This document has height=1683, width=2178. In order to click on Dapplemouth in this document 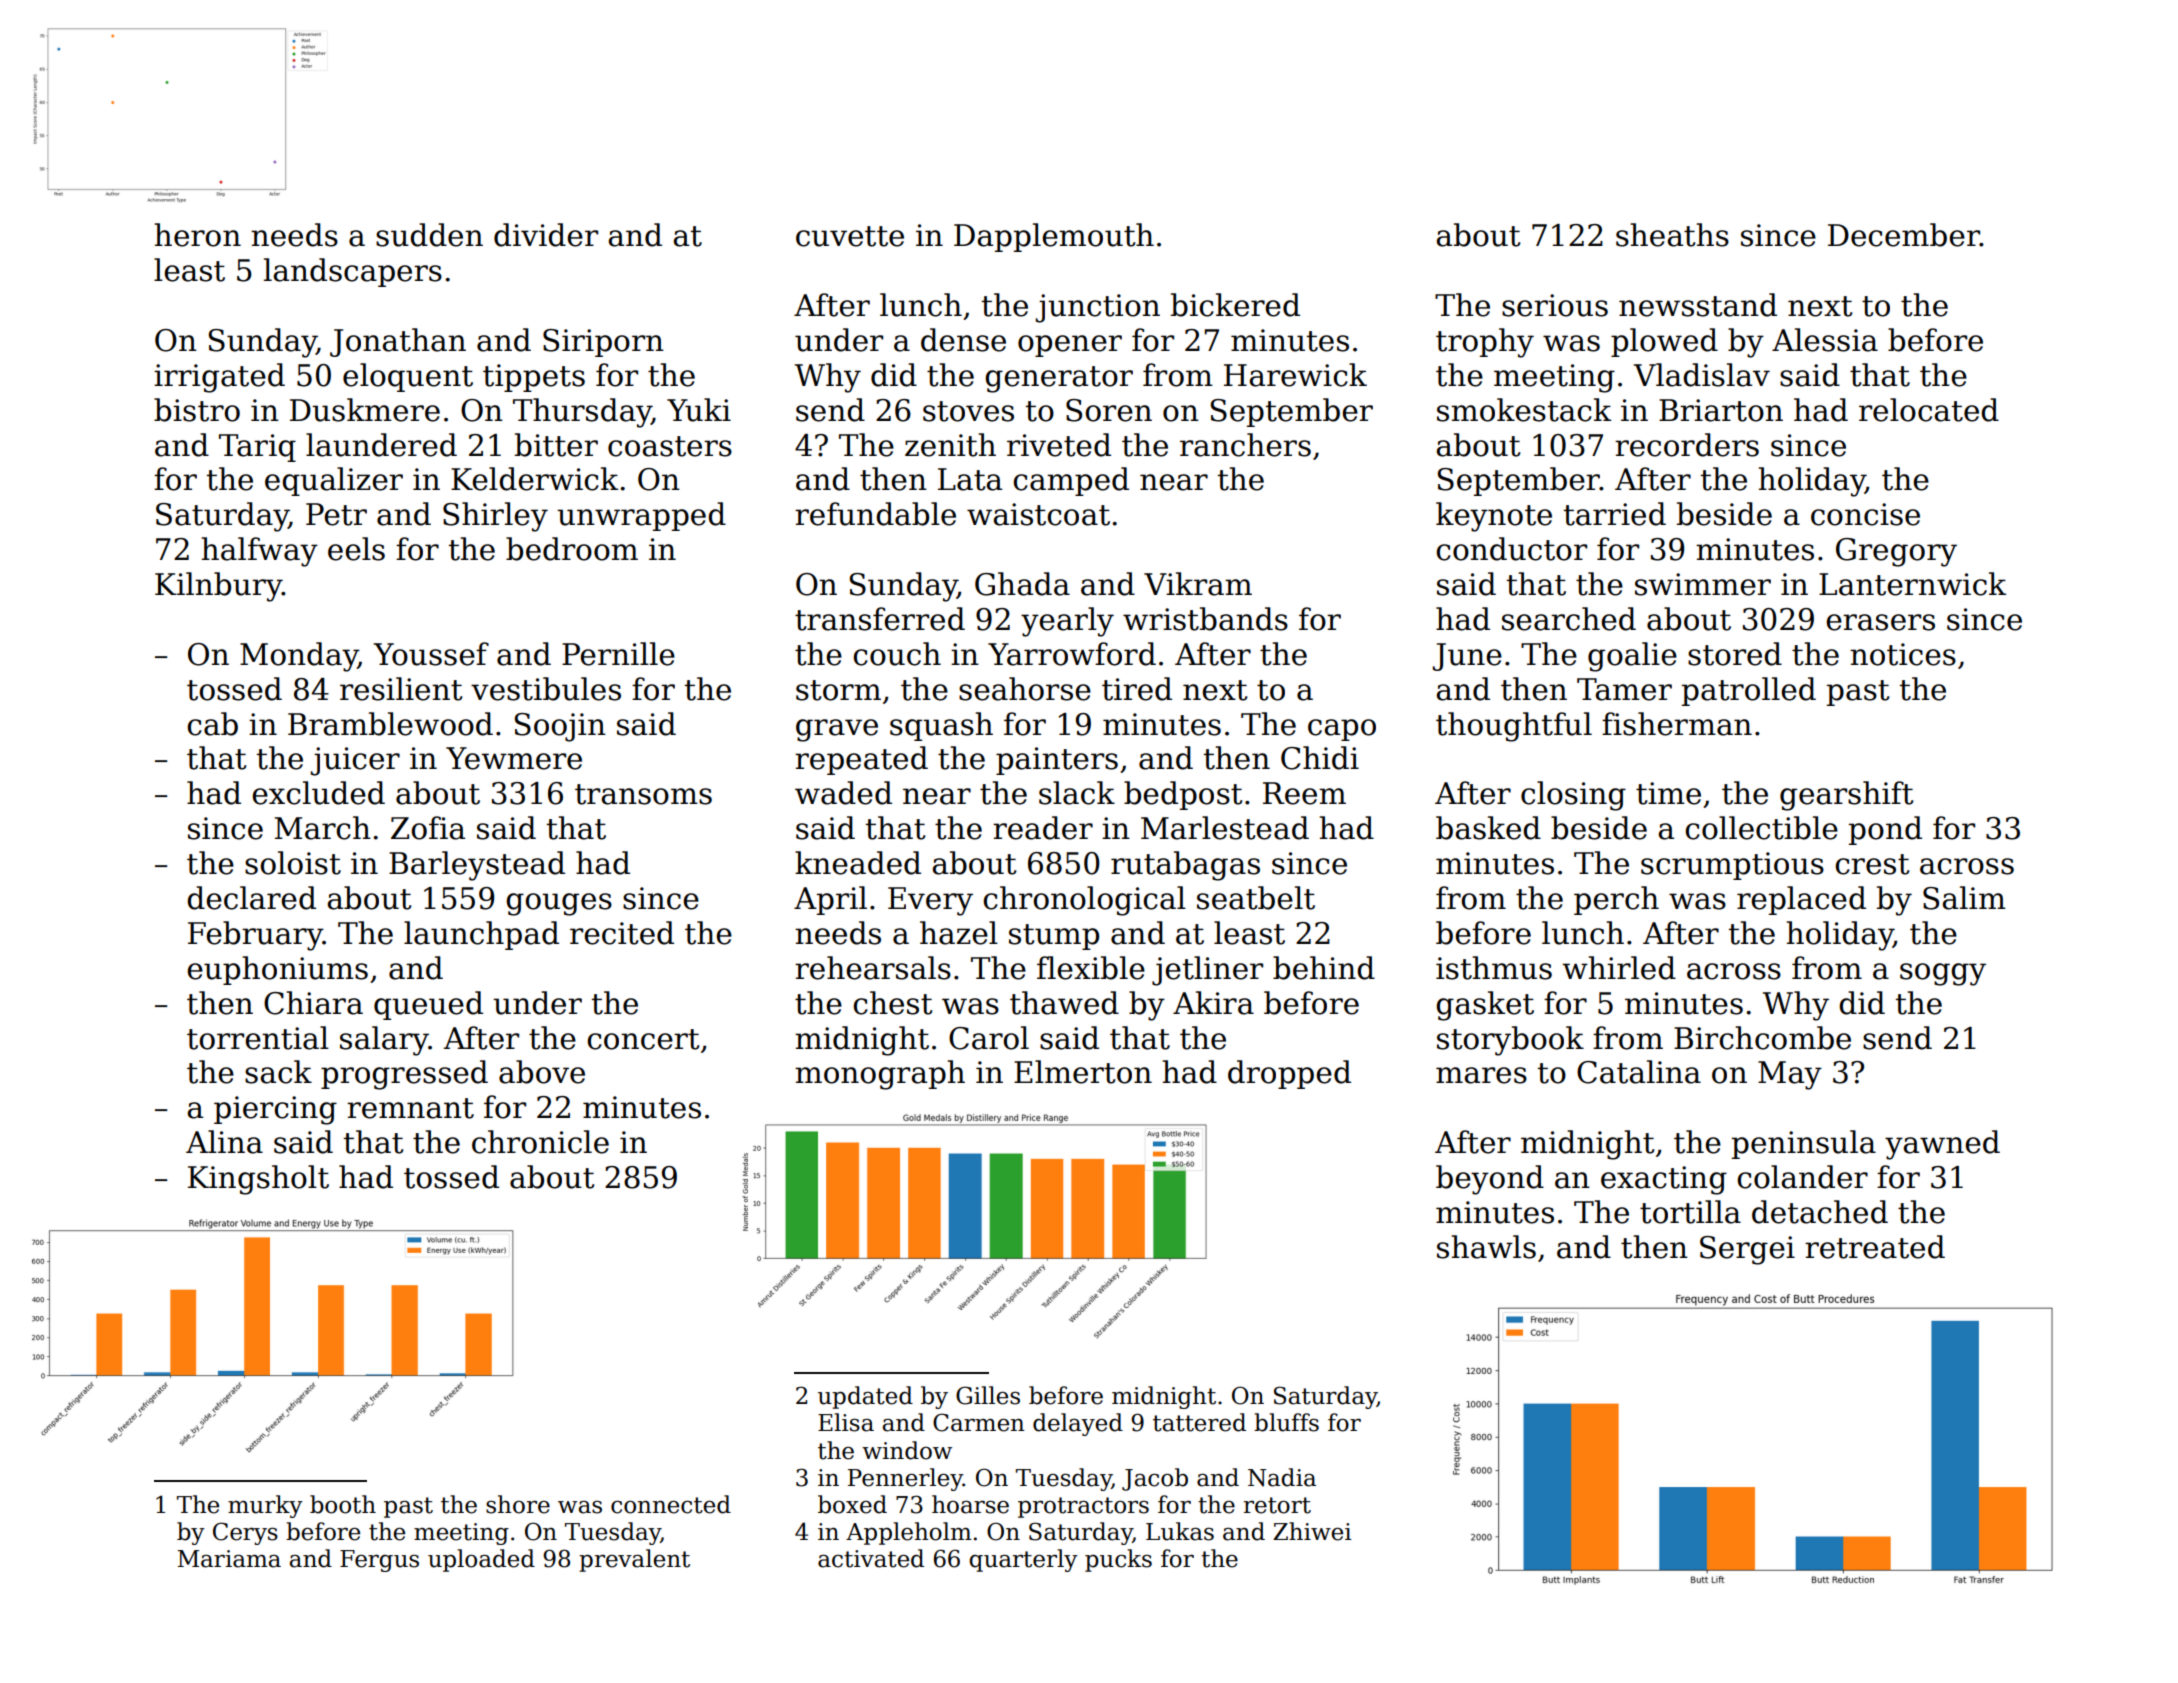, I will do `click(1054, 237)`.
